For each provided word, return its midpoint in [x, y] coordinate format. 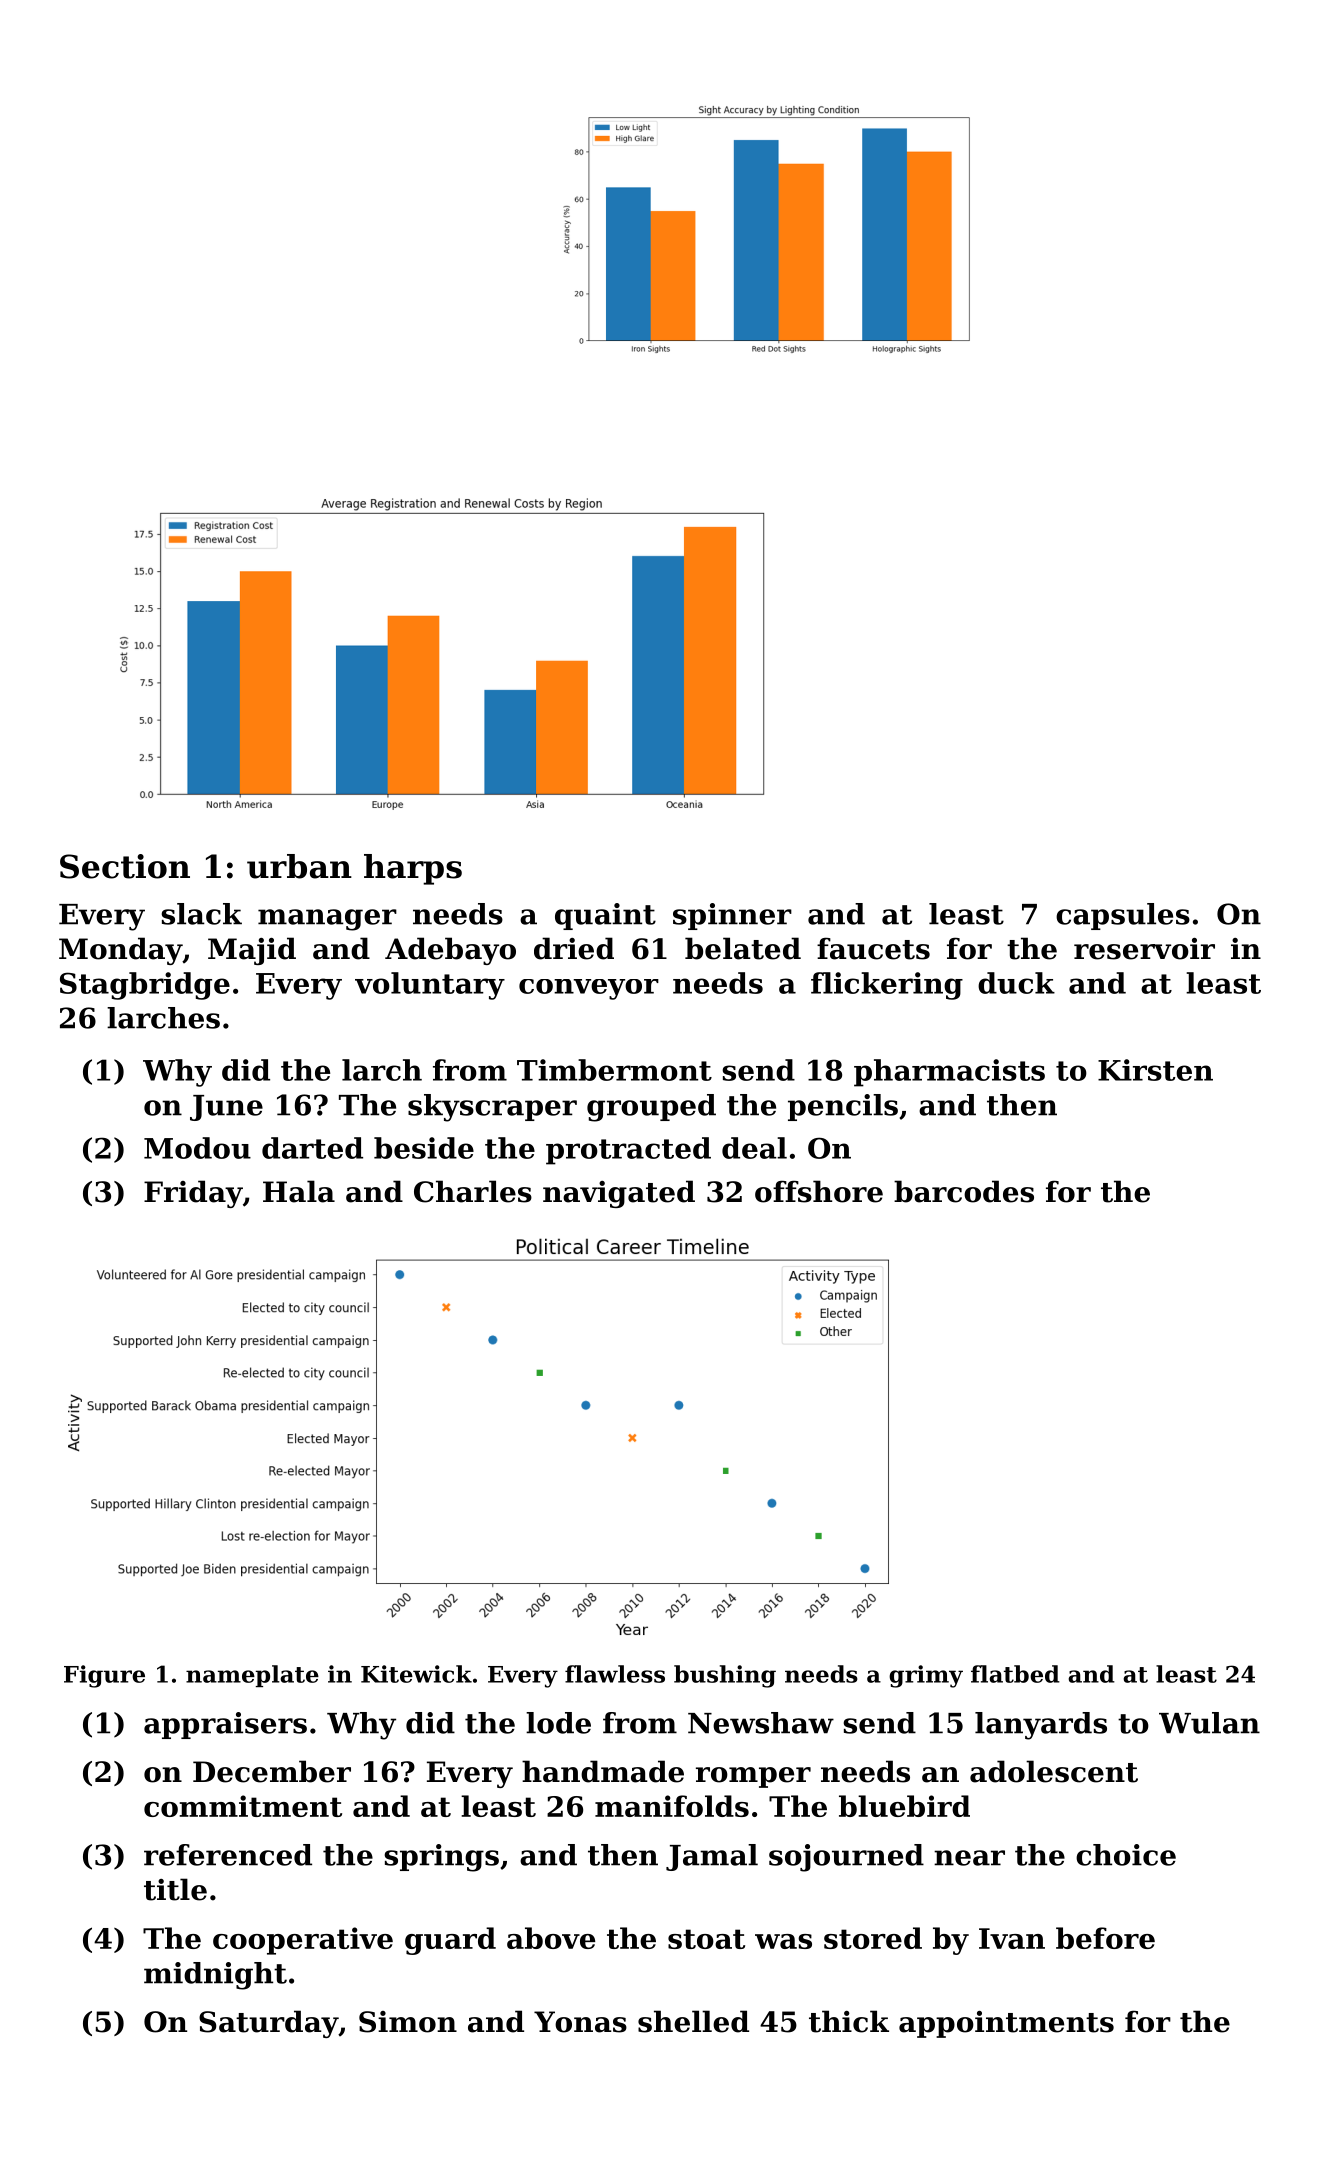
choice [1126, 1855]
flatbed [1015, 1674]
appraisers [225, 1725]
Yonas [580, 2022]
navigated [619, 1194]
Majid [252, 951]
